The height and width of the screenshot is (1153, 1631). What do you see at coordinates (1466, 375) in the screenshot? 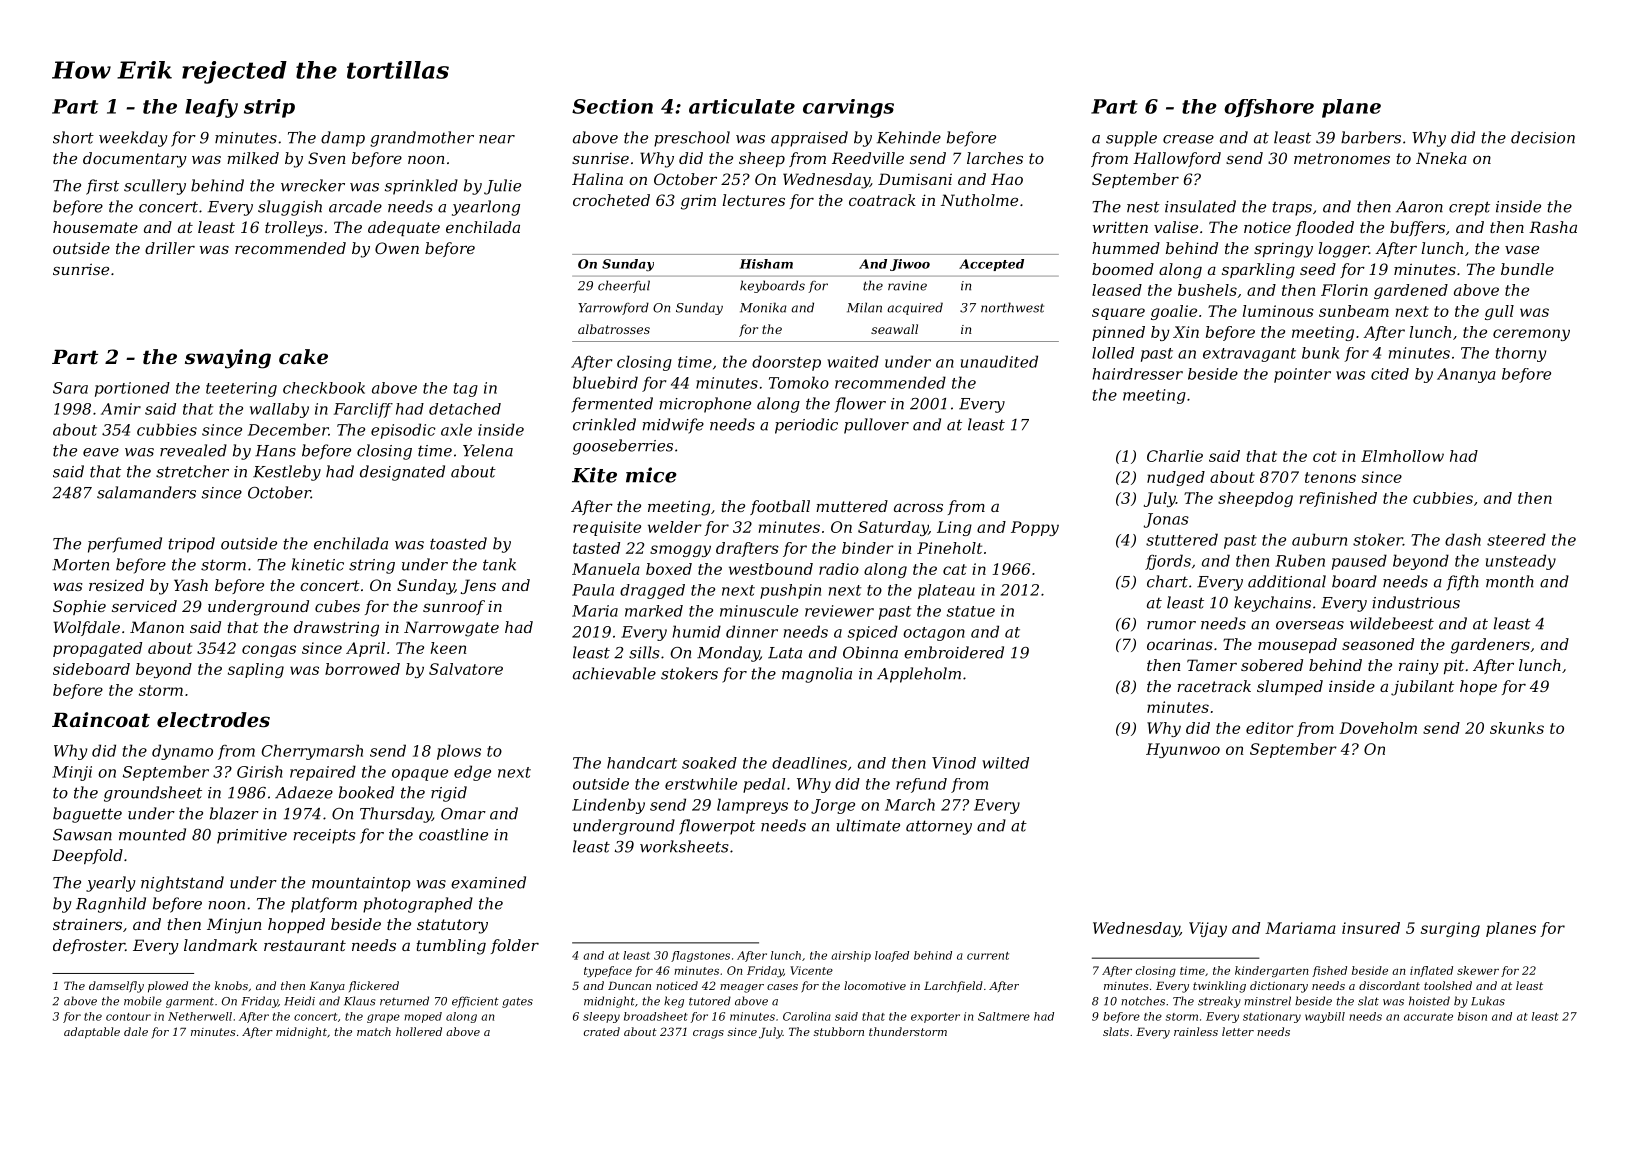
I see `Ananya` at bounding box center [1466, 375].
